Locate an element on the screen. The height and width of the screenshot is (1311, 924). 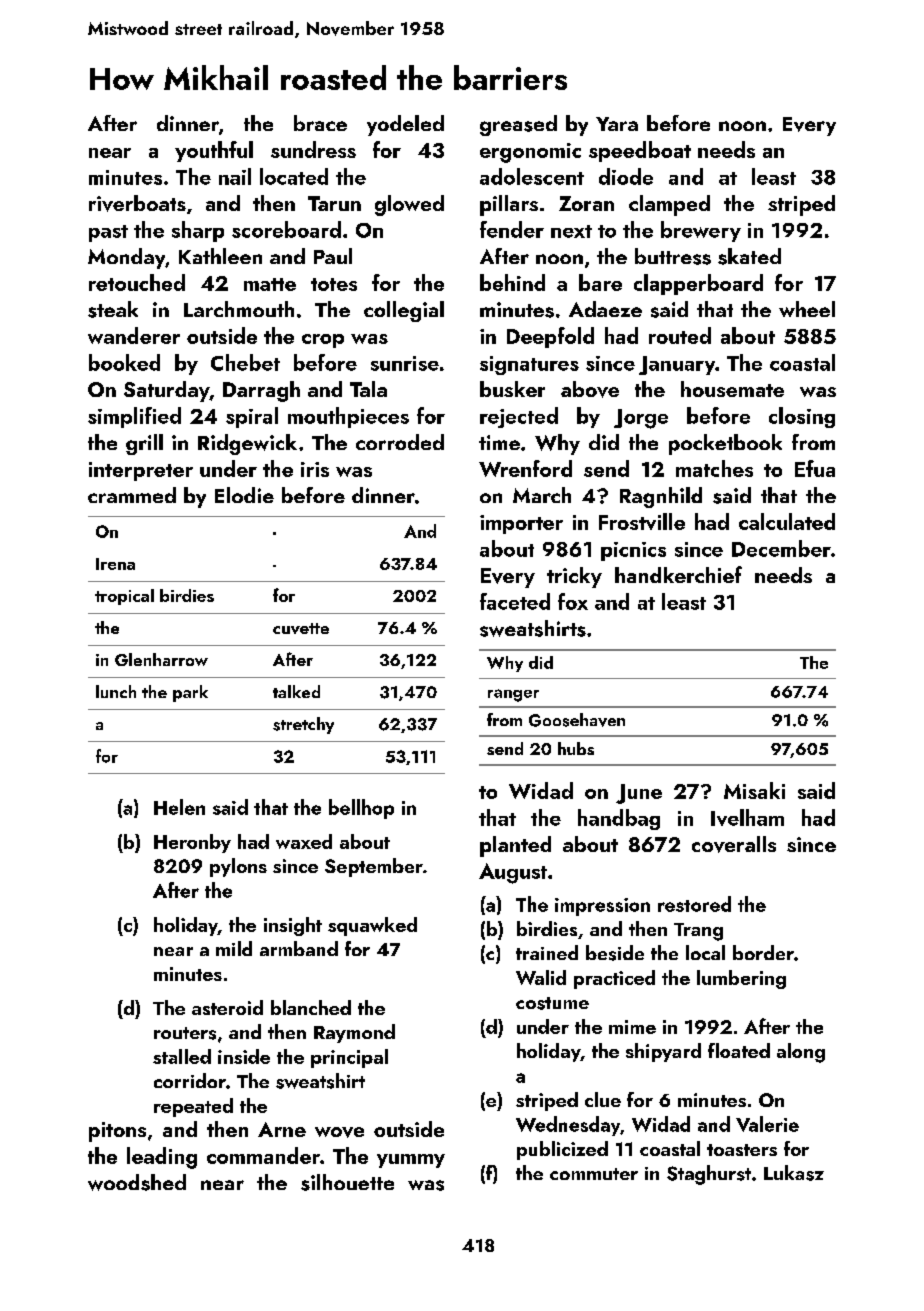
Tarun is located at coordinates (334, 203).
